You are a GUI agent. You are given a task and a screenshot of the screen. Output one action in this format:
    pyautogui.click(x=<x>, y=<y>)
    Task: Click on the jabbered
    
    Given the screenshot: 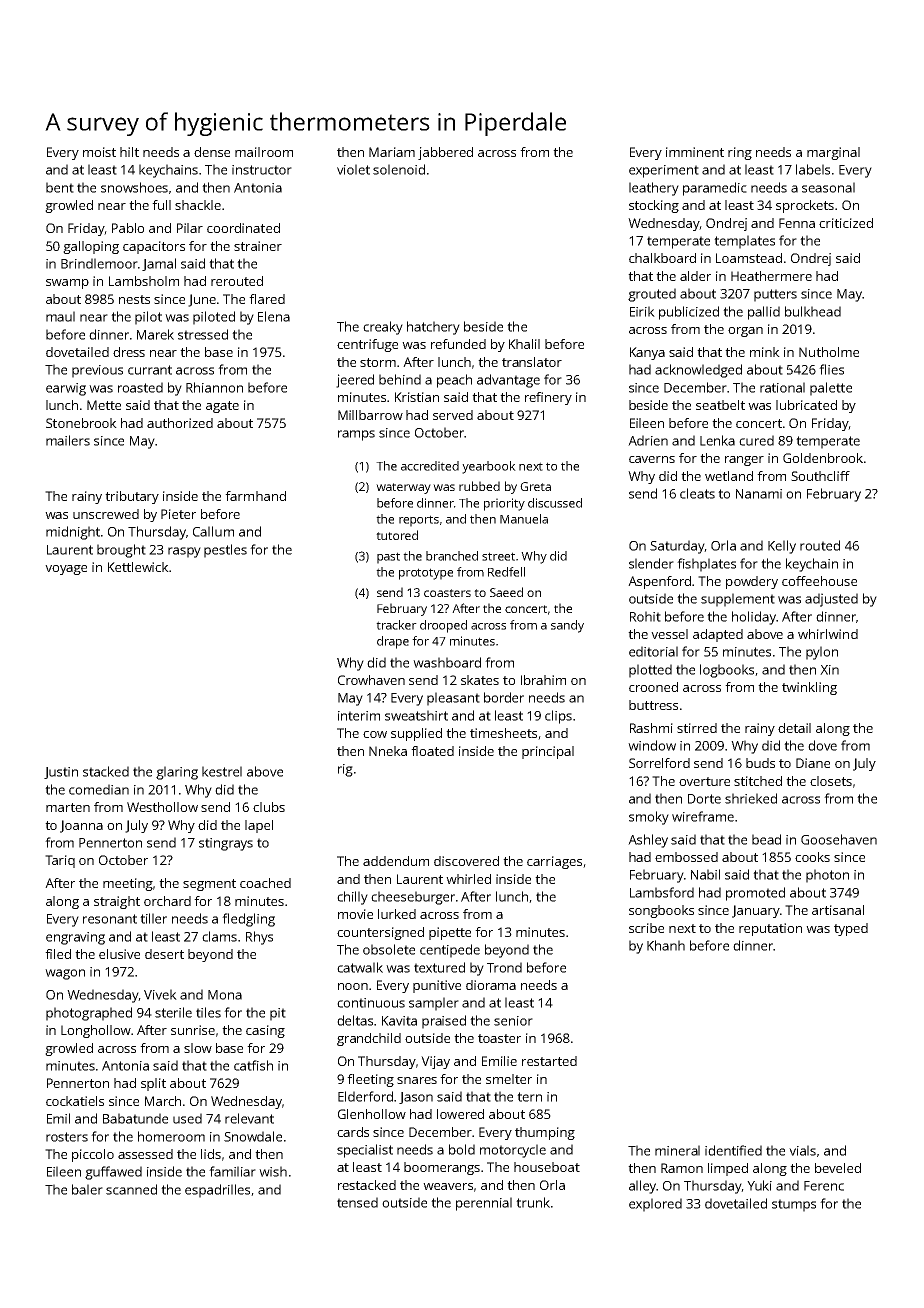 What is the action you would take?
    pyautogui.click(x=445, y=153)
